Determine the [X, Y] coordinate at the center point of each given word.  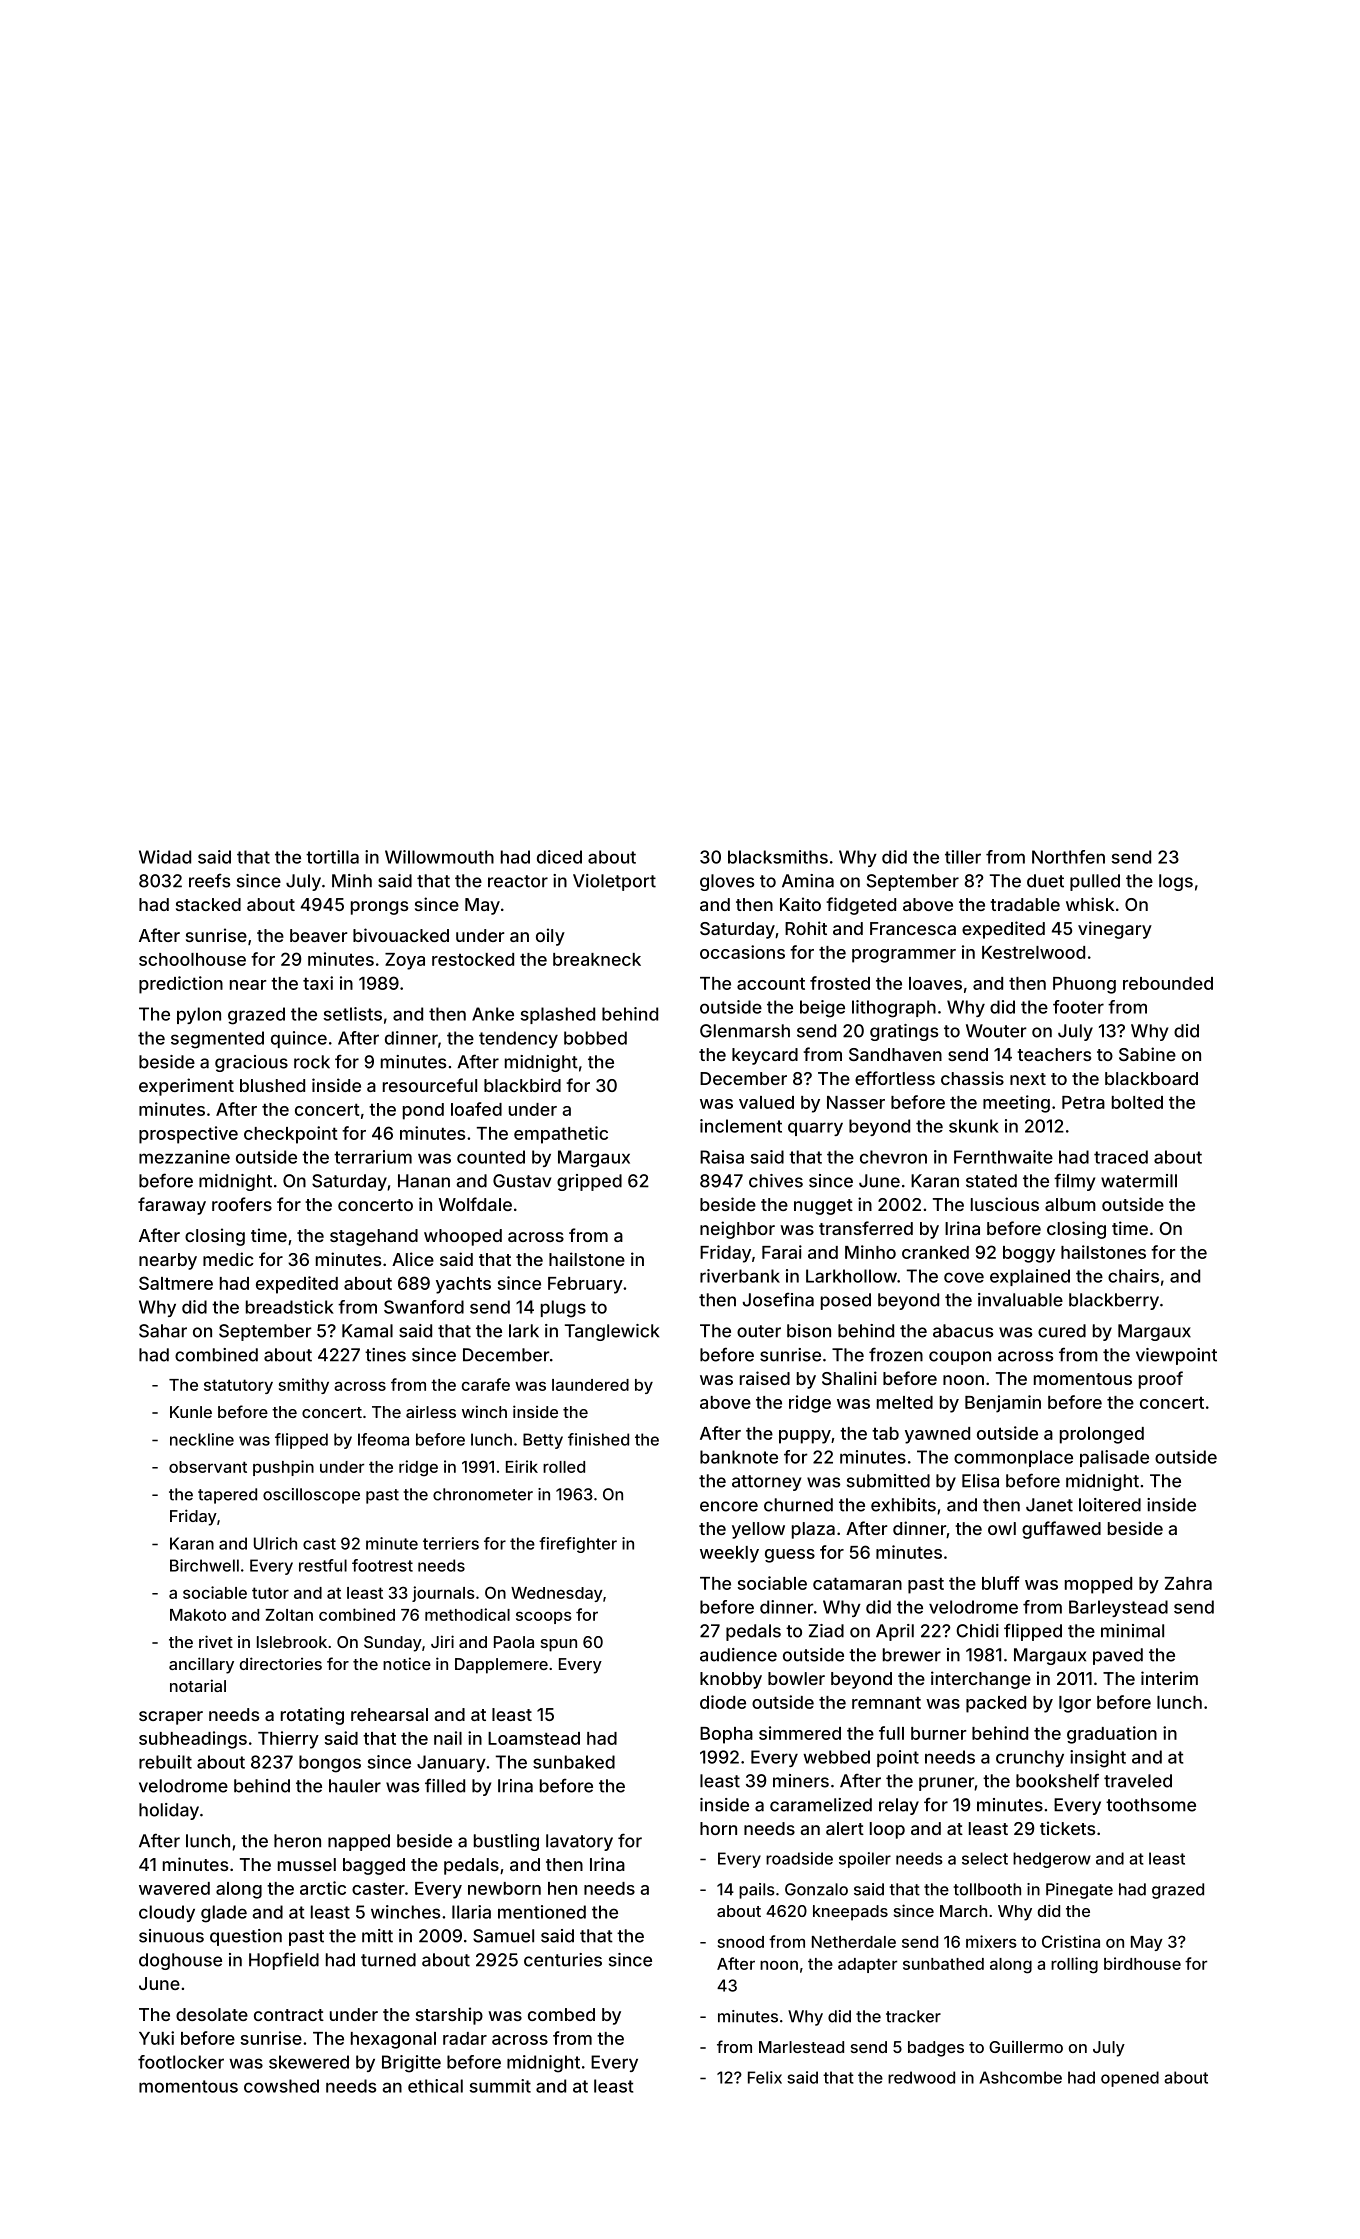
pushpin [283, 1468]
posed [846, 1301]
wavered [174, 1888]
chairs [1133, 1276]
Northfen [1068, 857]
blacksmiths [778, 857]
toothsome [1151, 1805]
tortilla [332, 857]
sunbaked [574, 1762]
